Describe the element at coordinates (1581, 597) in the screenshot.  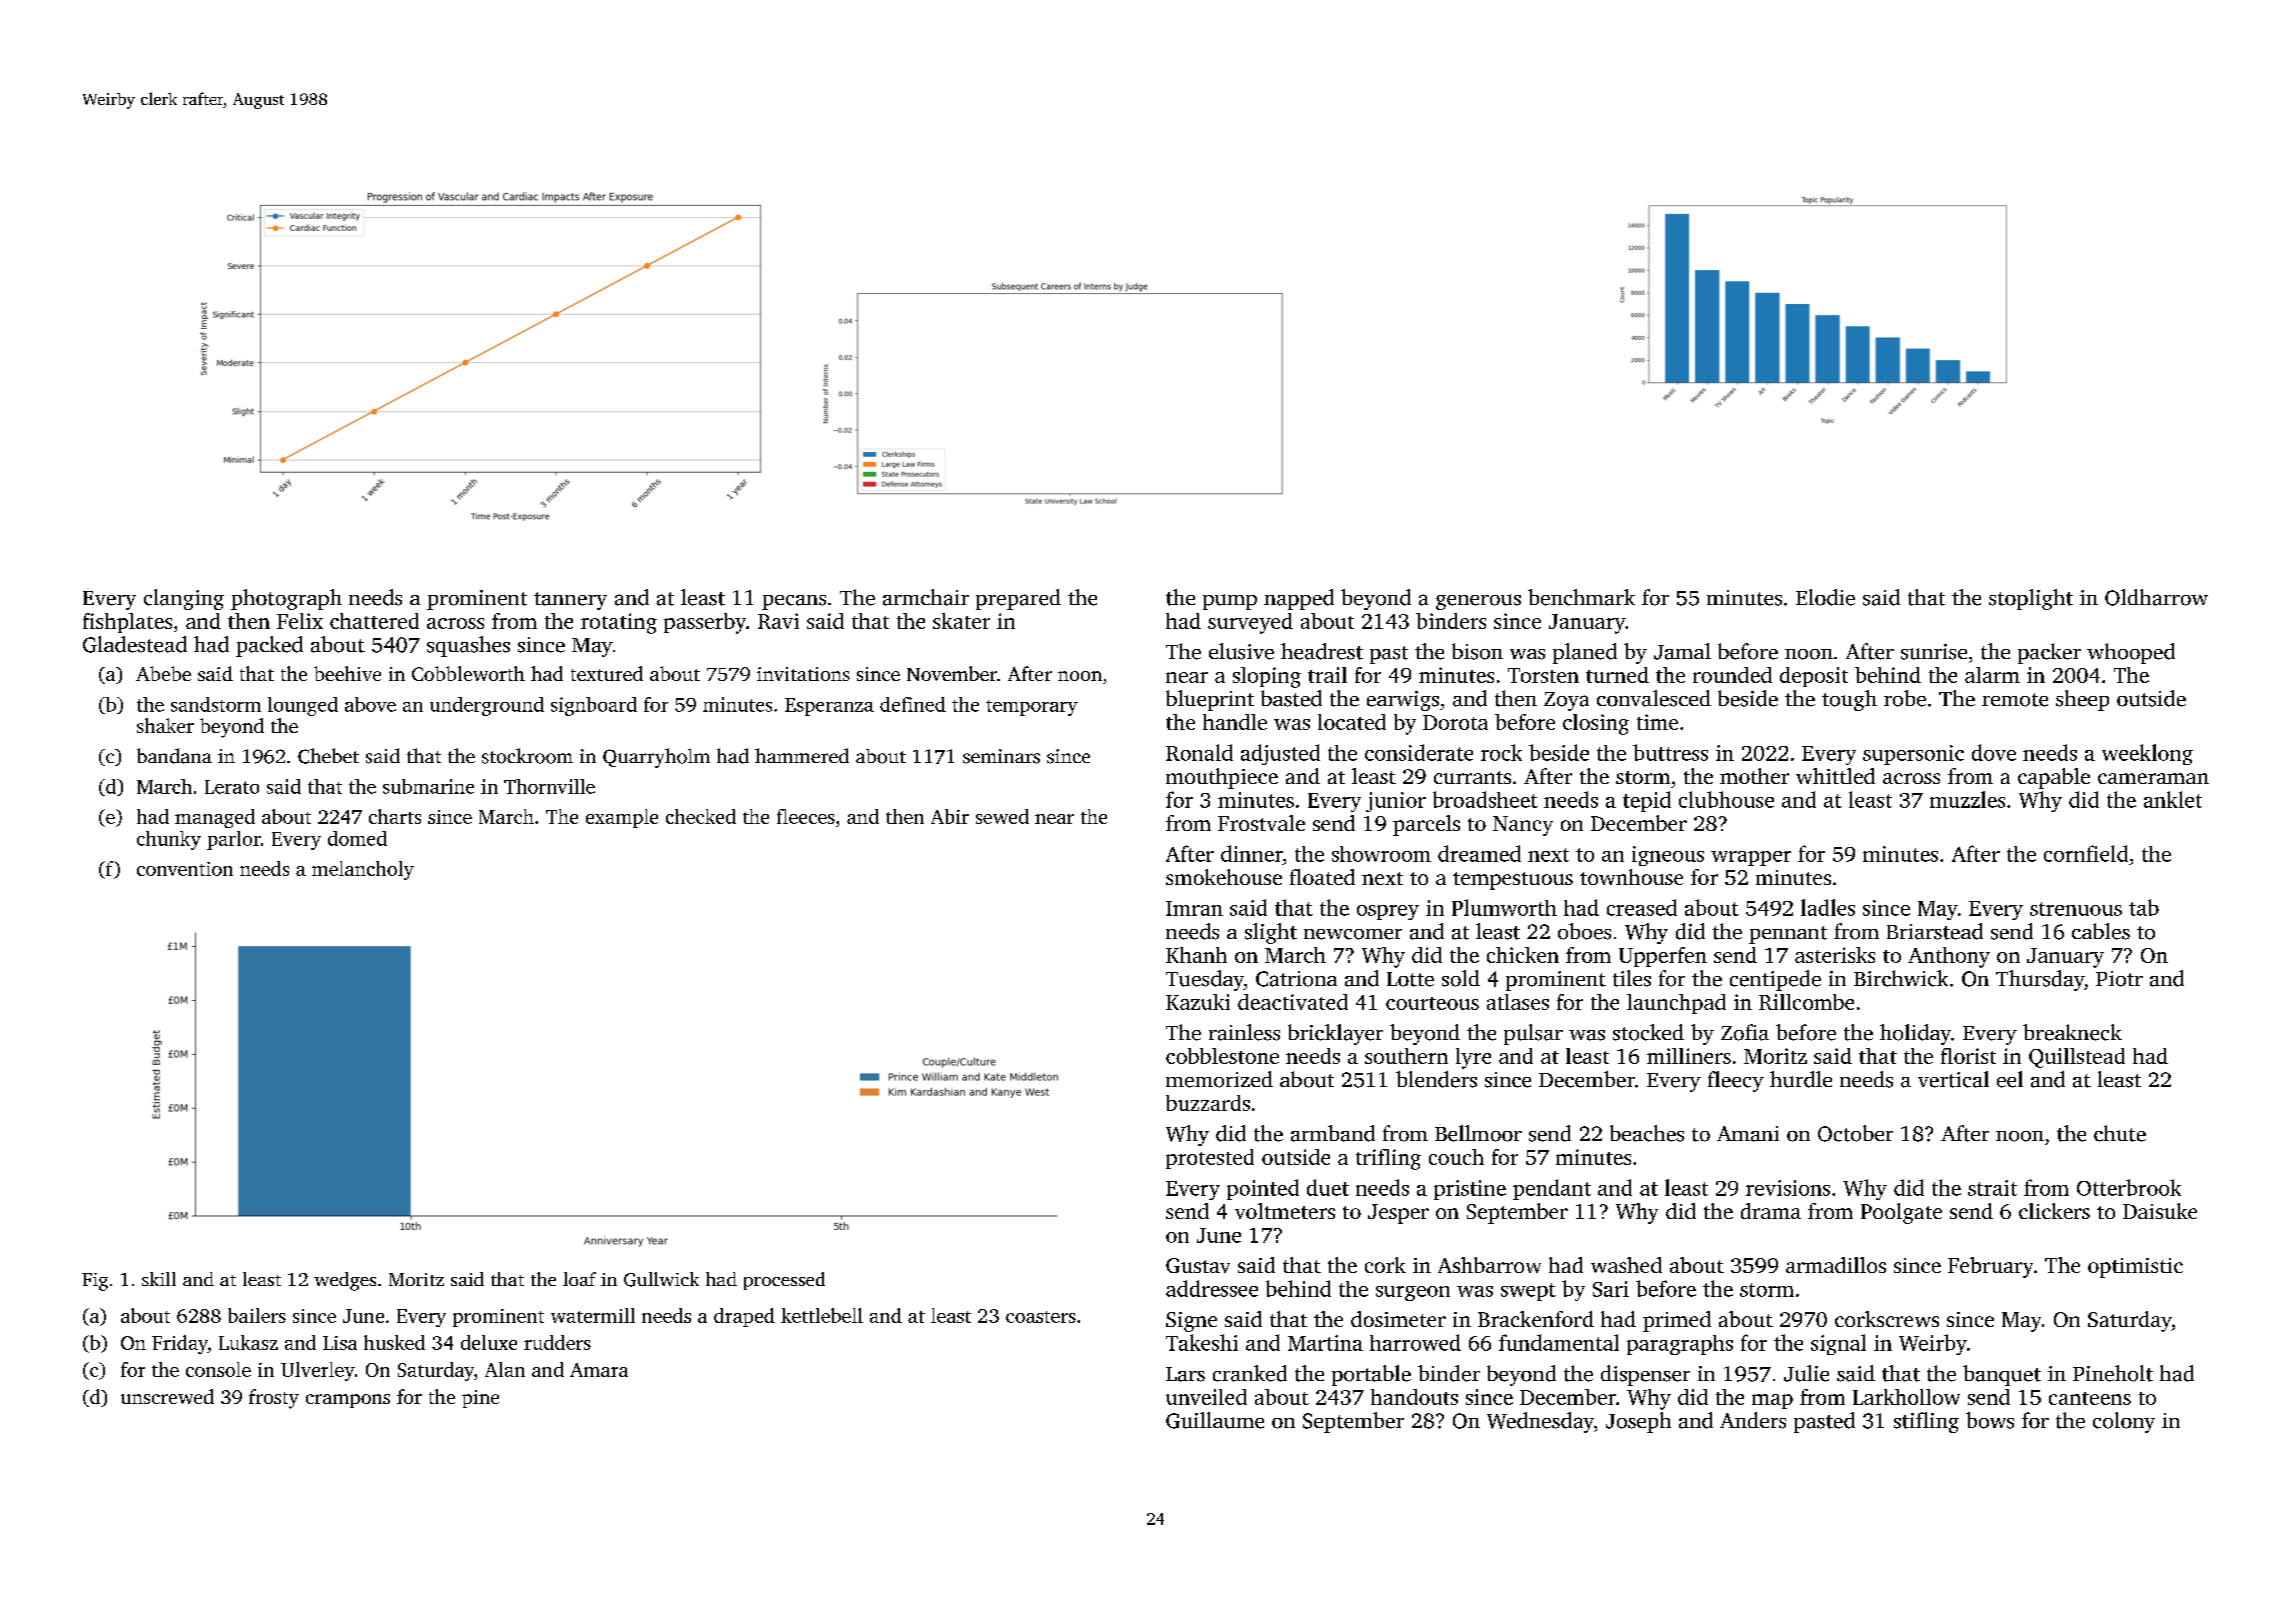
I see `benchmark` at that location.
